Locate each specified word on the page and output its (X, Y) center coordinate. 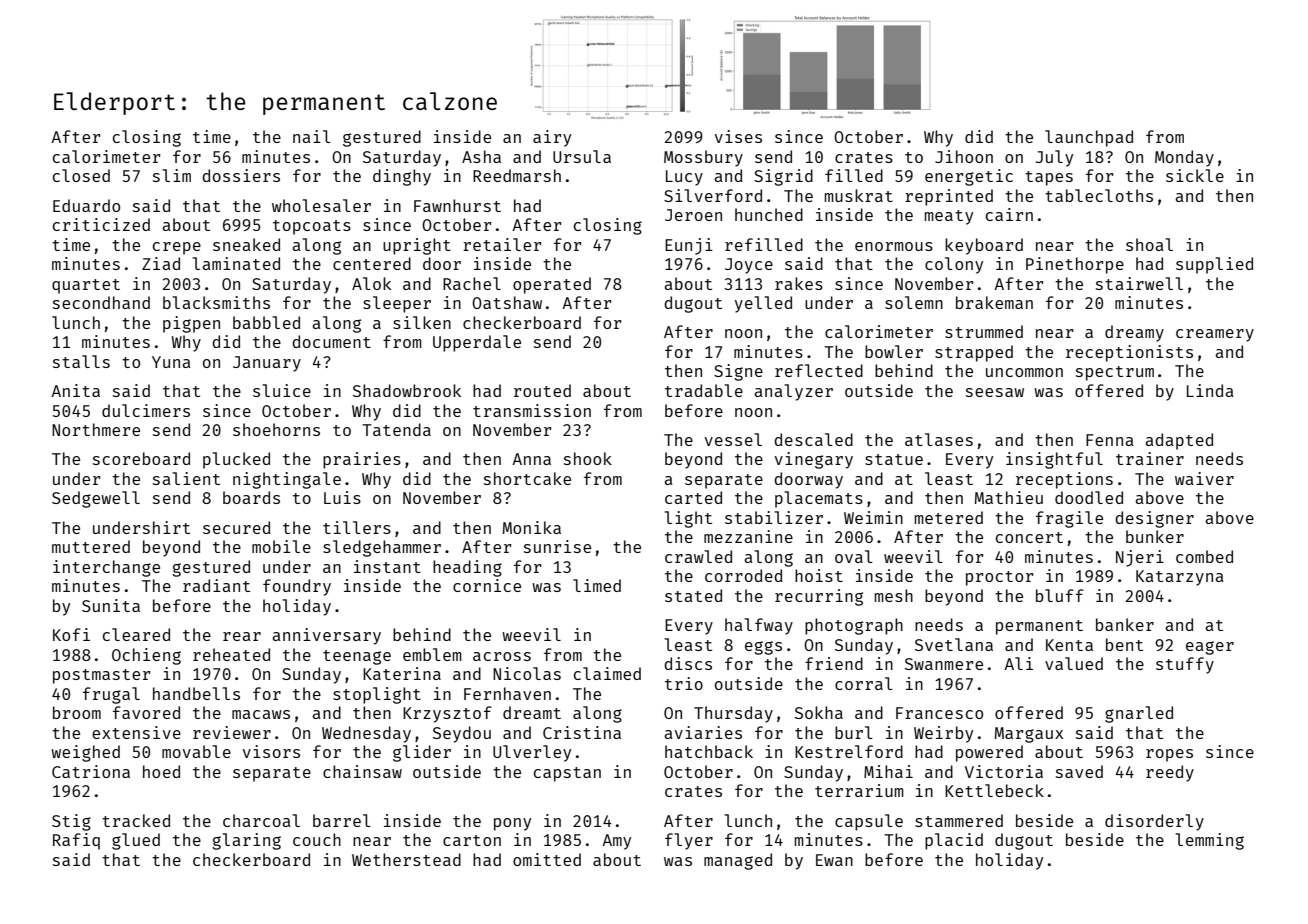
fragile (1069, 519)
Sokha (819, 712)
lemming (1210, 841)
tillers (357, 527)
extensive (136, 732)
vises (738, 136)
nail (312, 136)
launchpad (1089, 138)
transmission (532, 410)
